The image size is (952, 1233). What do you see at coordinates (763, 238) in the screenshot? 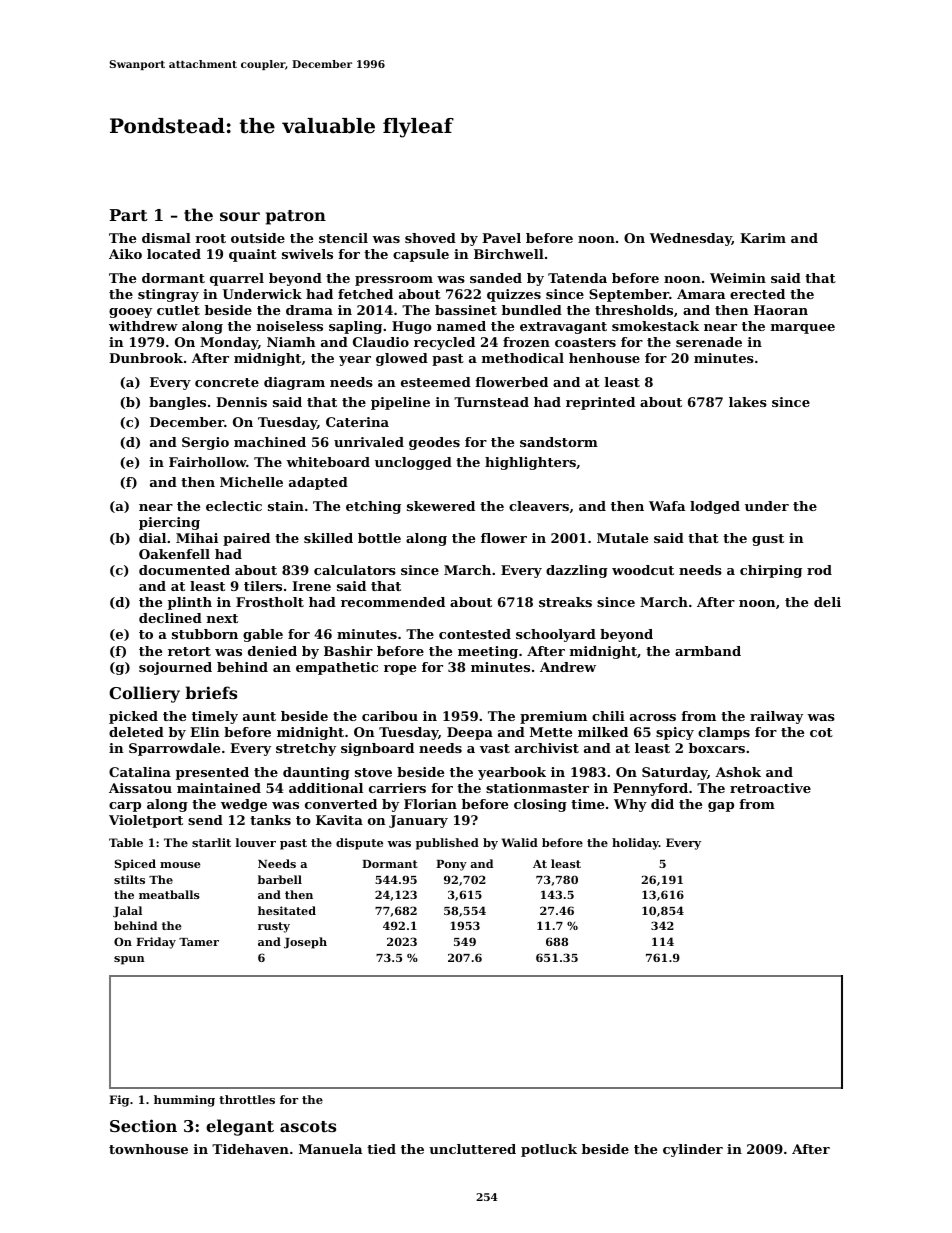
I see `Karim` at bounding box center [763, 238].
